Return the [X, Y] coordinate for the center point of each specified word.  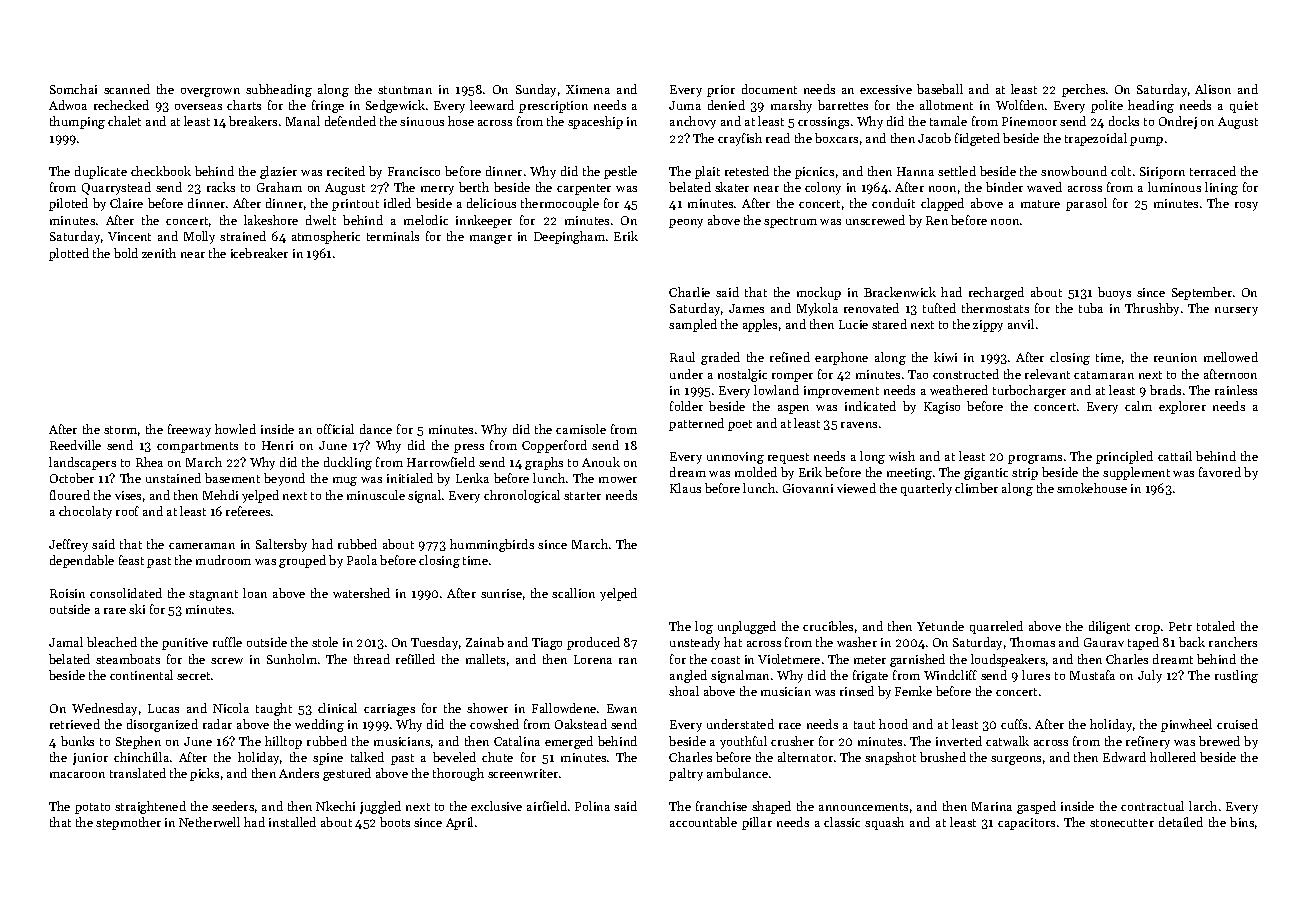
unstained [173, 478]
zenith [159, 253]
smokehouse [1092, 488]
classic [842, 822]
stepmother [128, 823]
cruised [1237, 724]
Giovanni [808, 488]
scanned [127, 89]
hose [461, 121]
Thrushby [1152, 309]
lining [1221, 188]
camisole [581, 429]
